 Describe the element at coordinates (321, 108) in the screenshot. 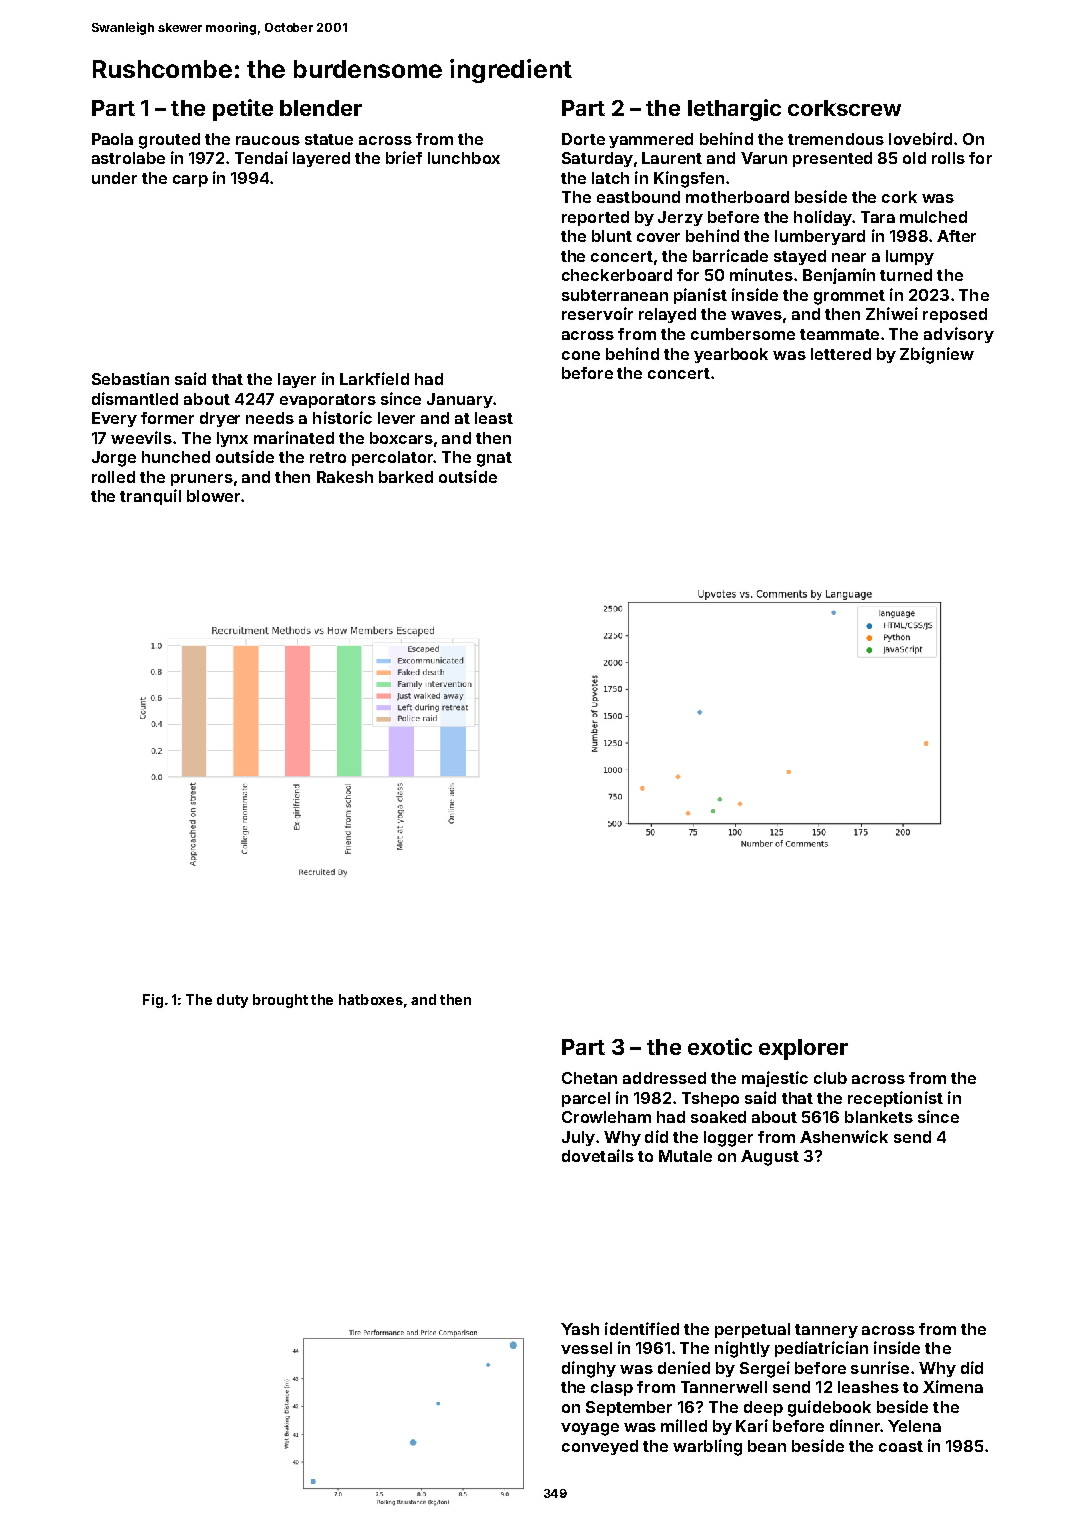

I see `blender` at that location.
